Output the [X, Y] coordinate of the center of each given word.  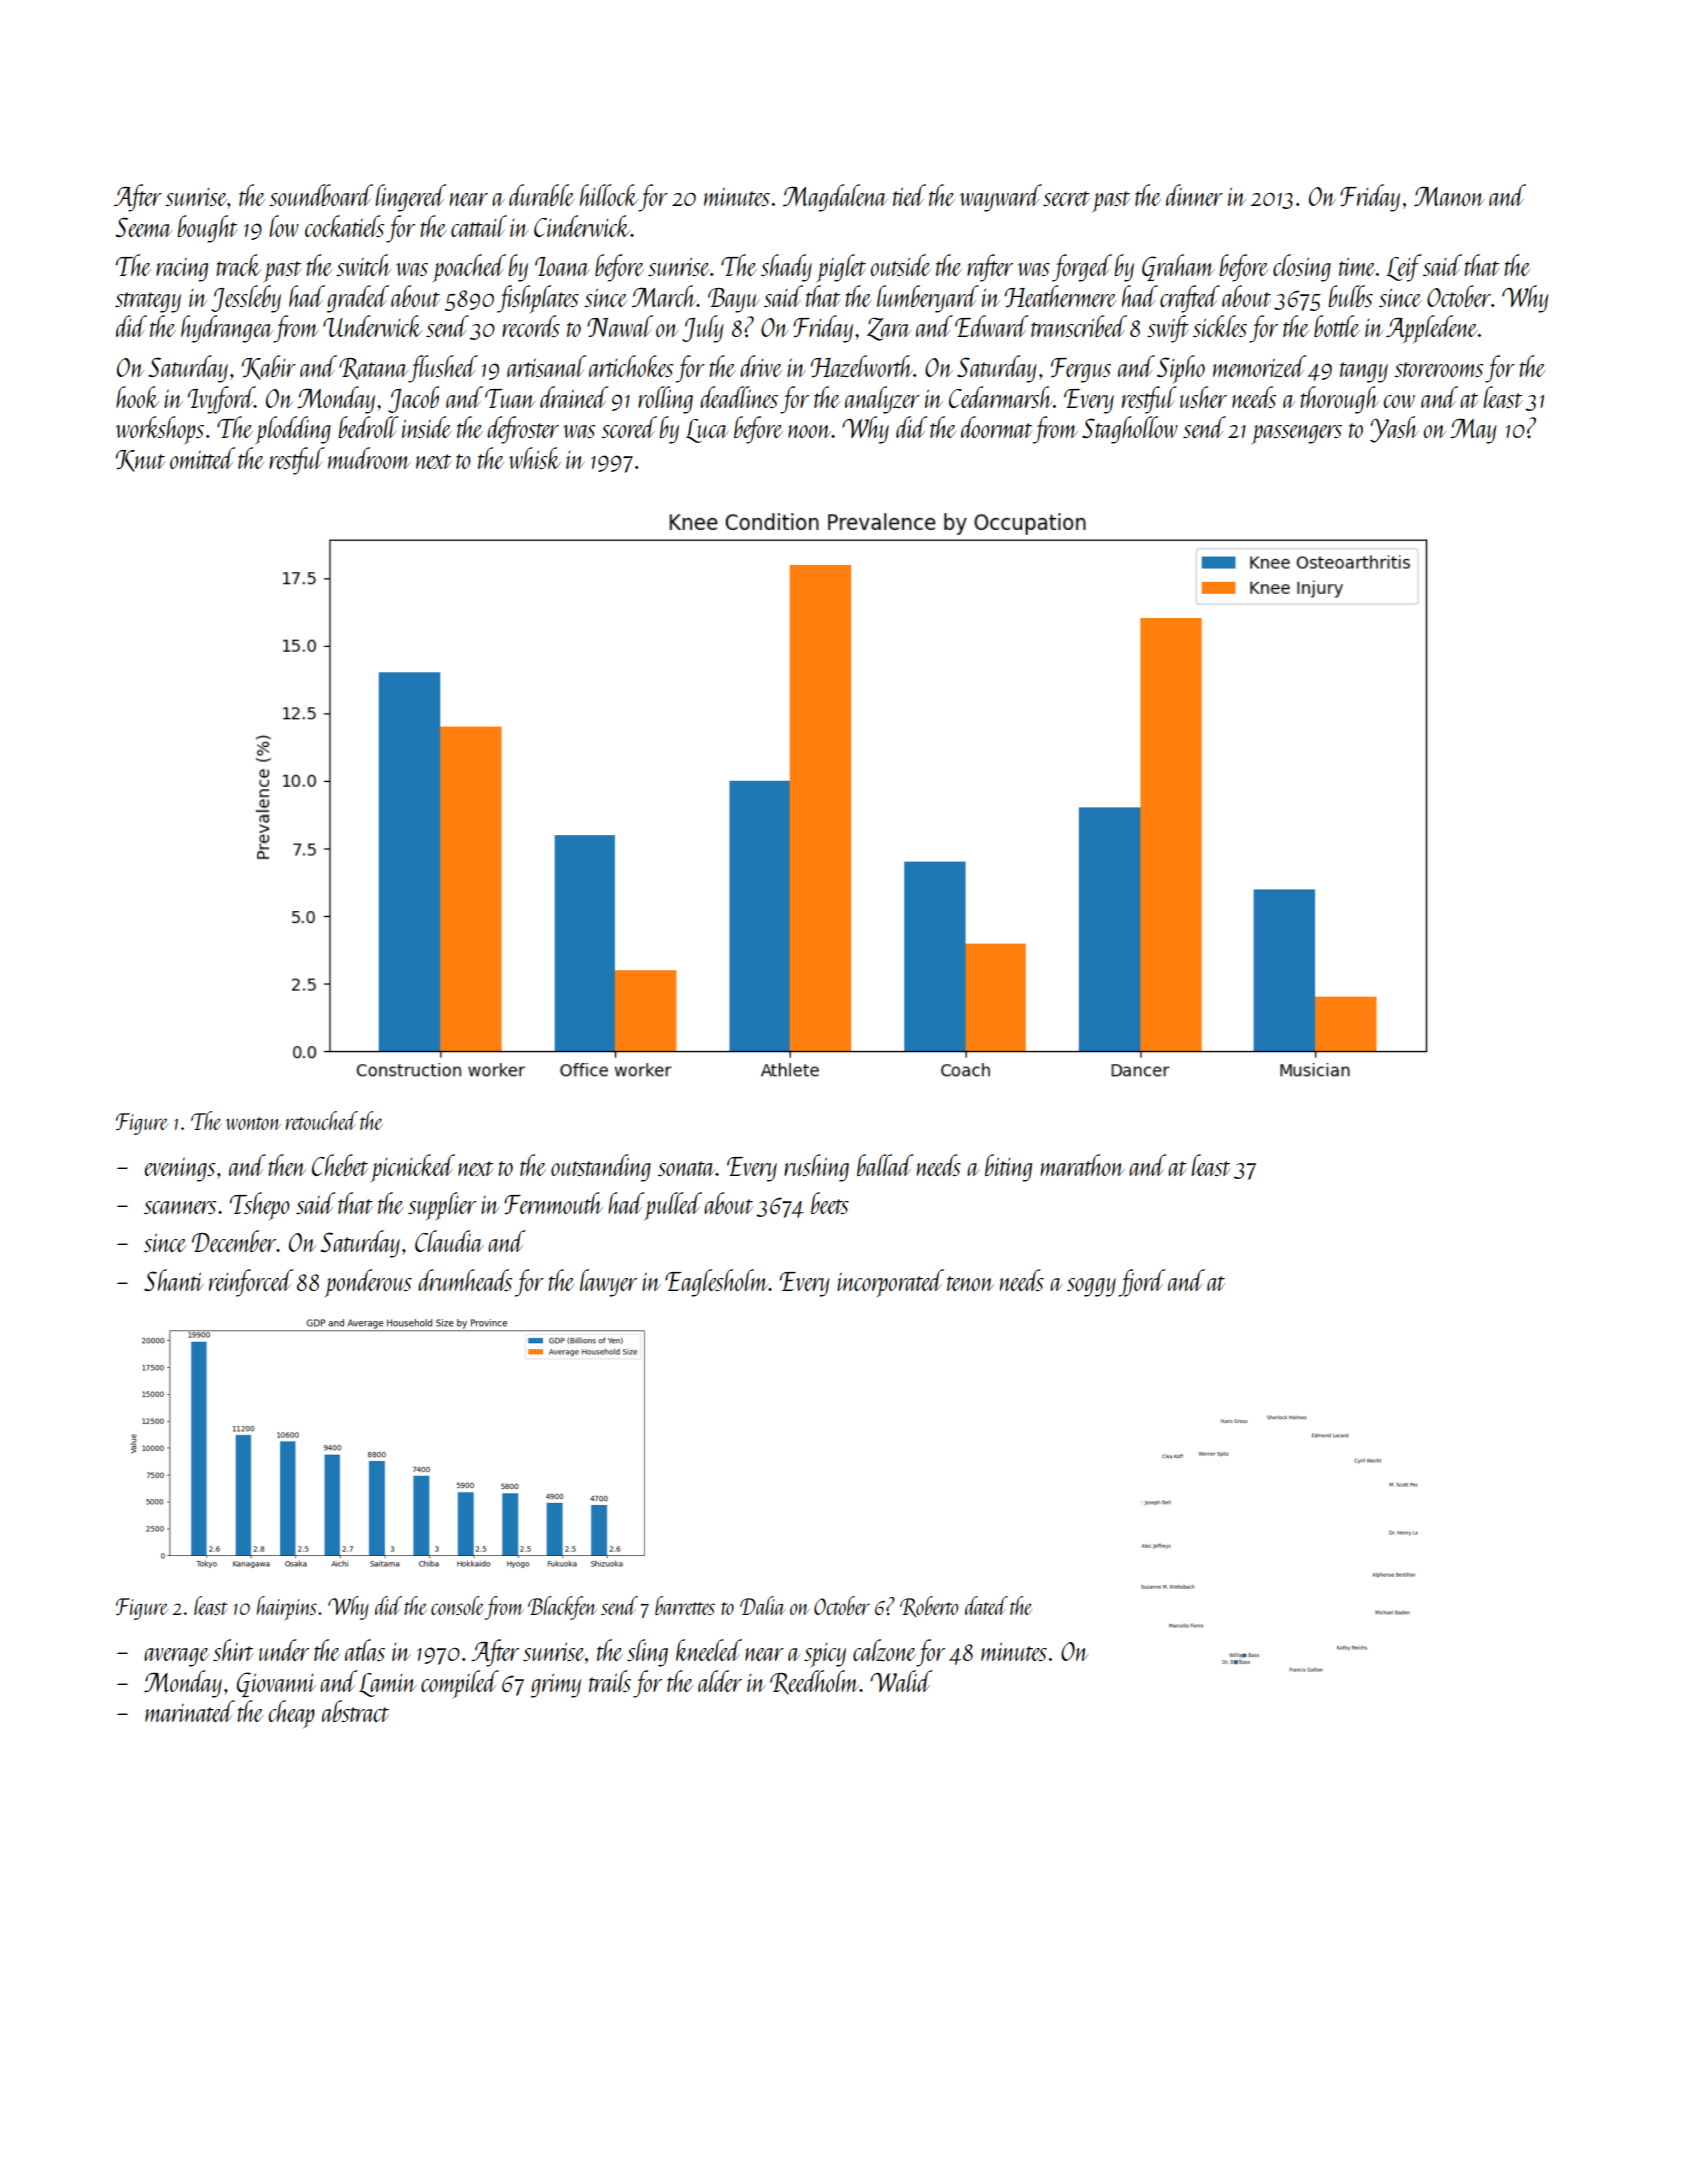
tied [909, 195]
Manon [1449, 196]
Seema [143, 227]
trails [610, 1681]
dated [986, 1605]
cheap [292, 1714]
